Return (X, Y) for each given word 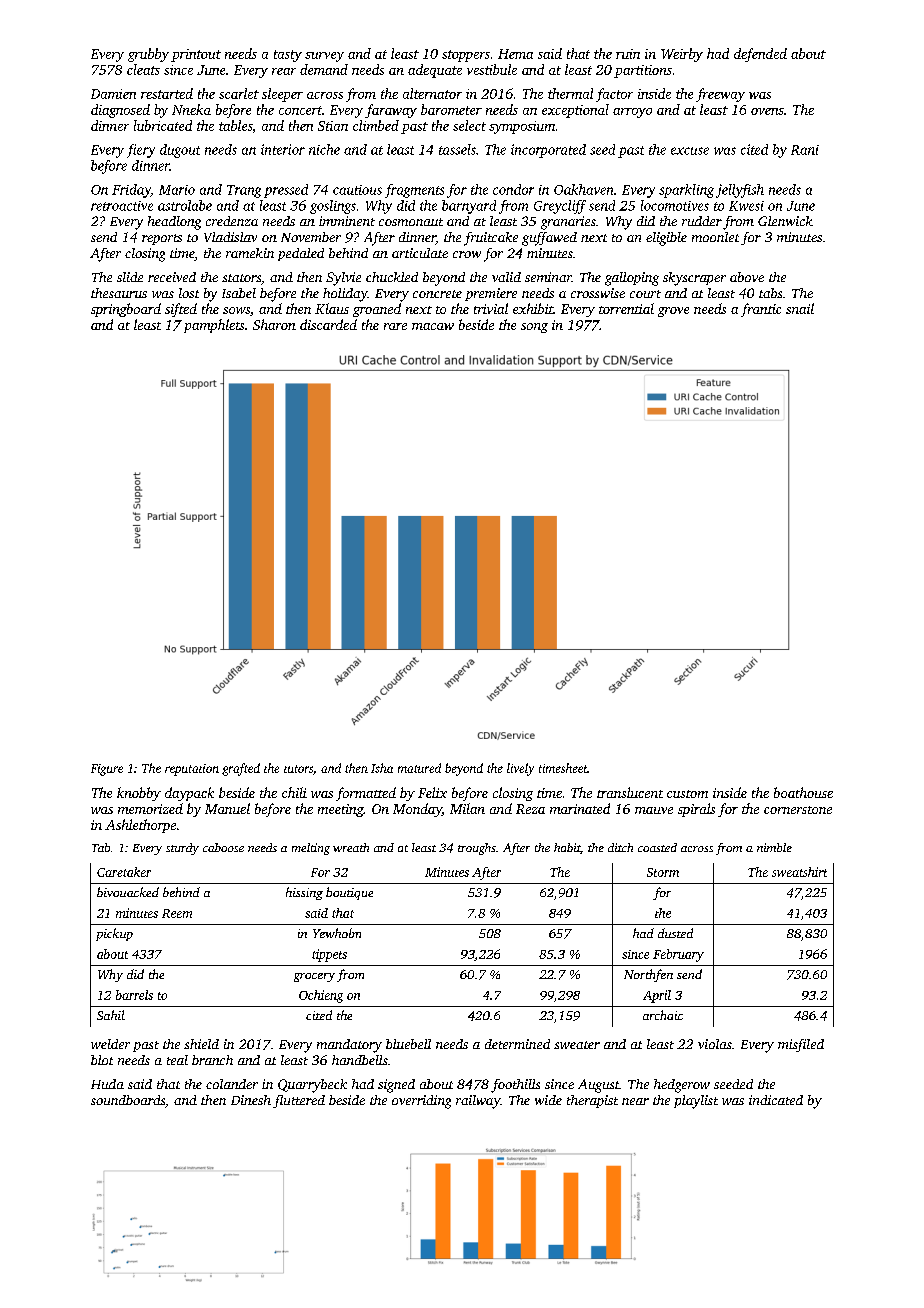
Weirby (682, 55)
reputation (192, 770)
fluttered (299, 1101)
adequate (435, 71)
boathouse (803, 792)
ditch (620, 847)
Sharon (274, 324)
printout (196, 55)
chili (294, 792)
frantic (761, 310)
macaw (433, 326)
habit (567, 847)
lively (520, 769)
